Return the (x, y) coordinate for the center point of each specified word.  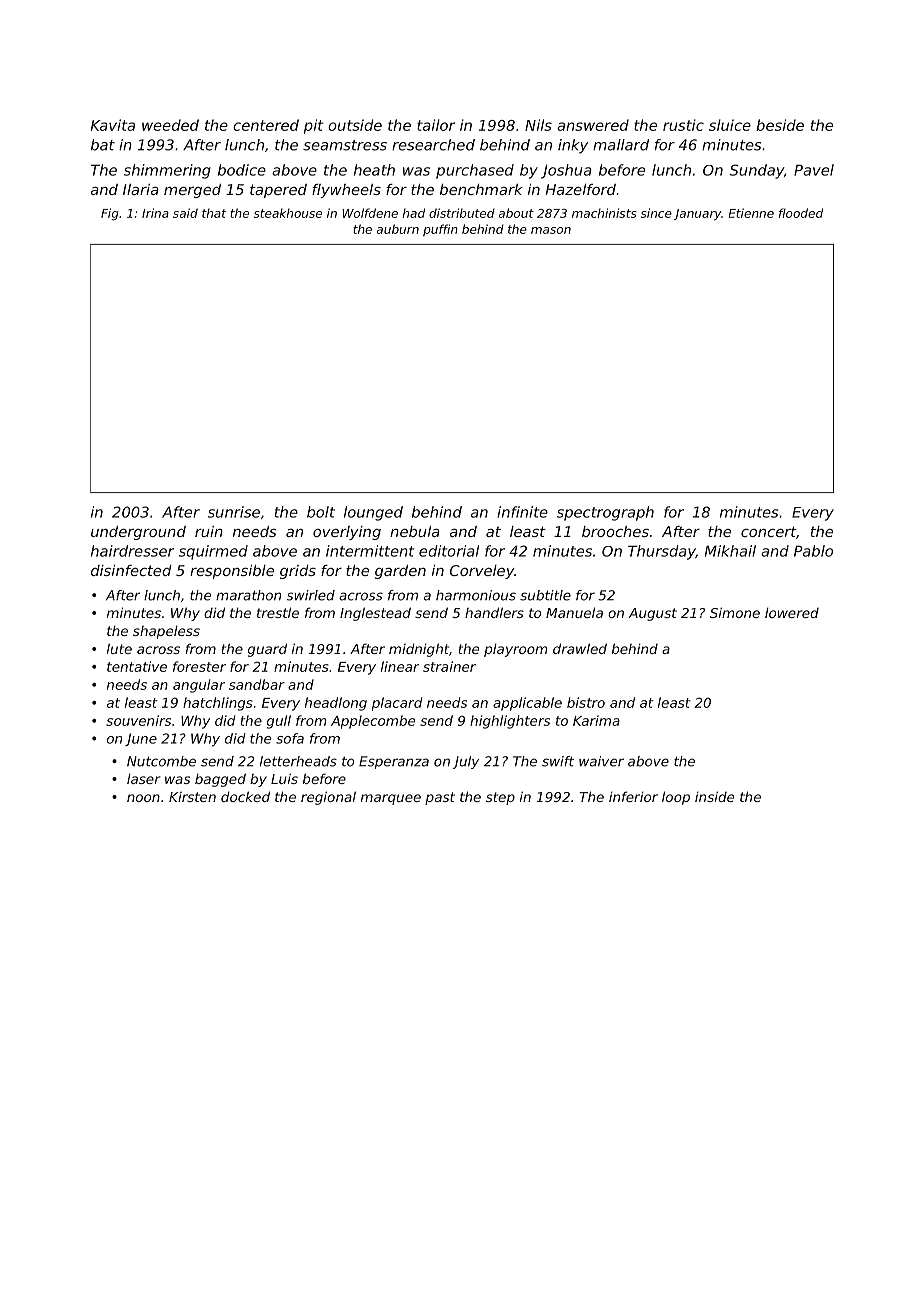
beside (780, 125)
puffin (440, 230)
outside (355, 125)
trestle (278, 612)
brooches (615, 531)
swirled (310, 595)
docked (245, 796)
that (214, 213)
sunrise (234, 512)
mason (551, 230)
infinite (522, 512)
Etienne (751, 213)
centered (266, 125)
